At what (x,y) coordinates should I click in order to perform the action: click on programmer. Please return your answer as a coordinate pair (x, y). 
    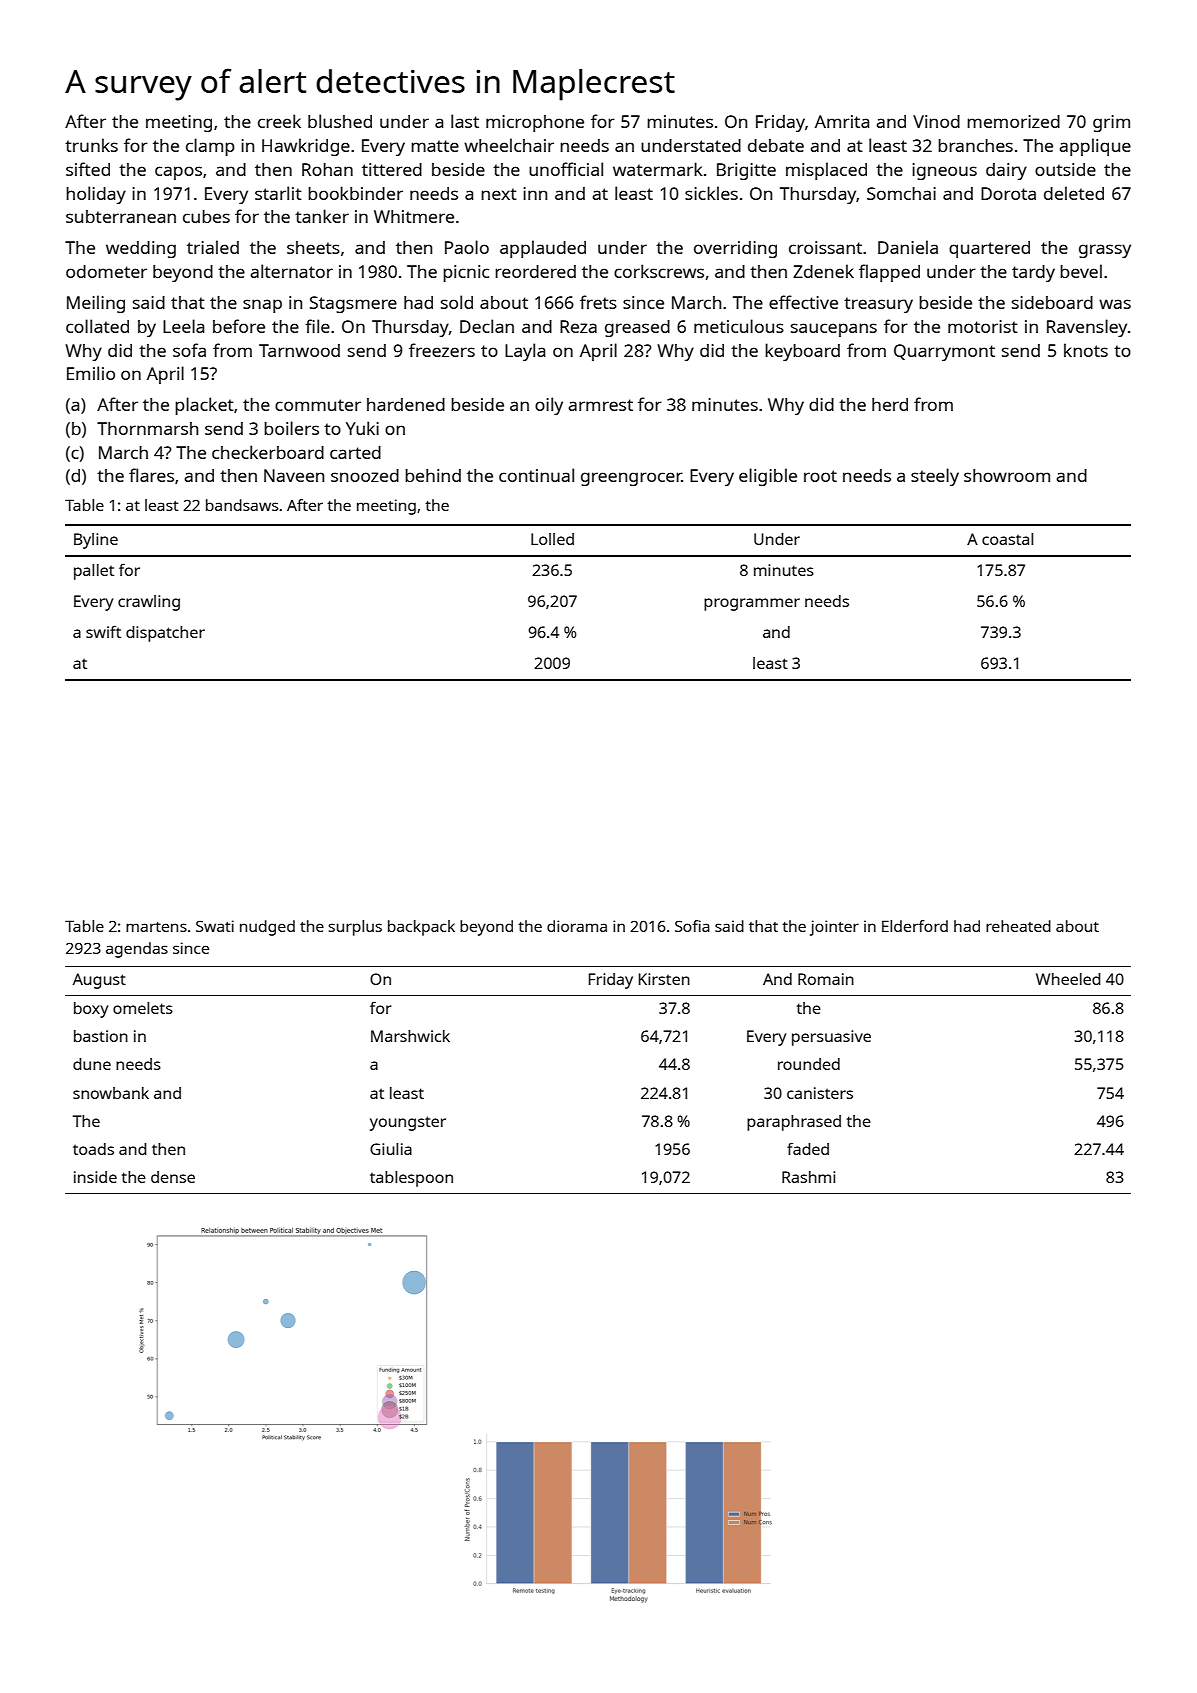
    Looking at the image, I should click on (752, 604).
